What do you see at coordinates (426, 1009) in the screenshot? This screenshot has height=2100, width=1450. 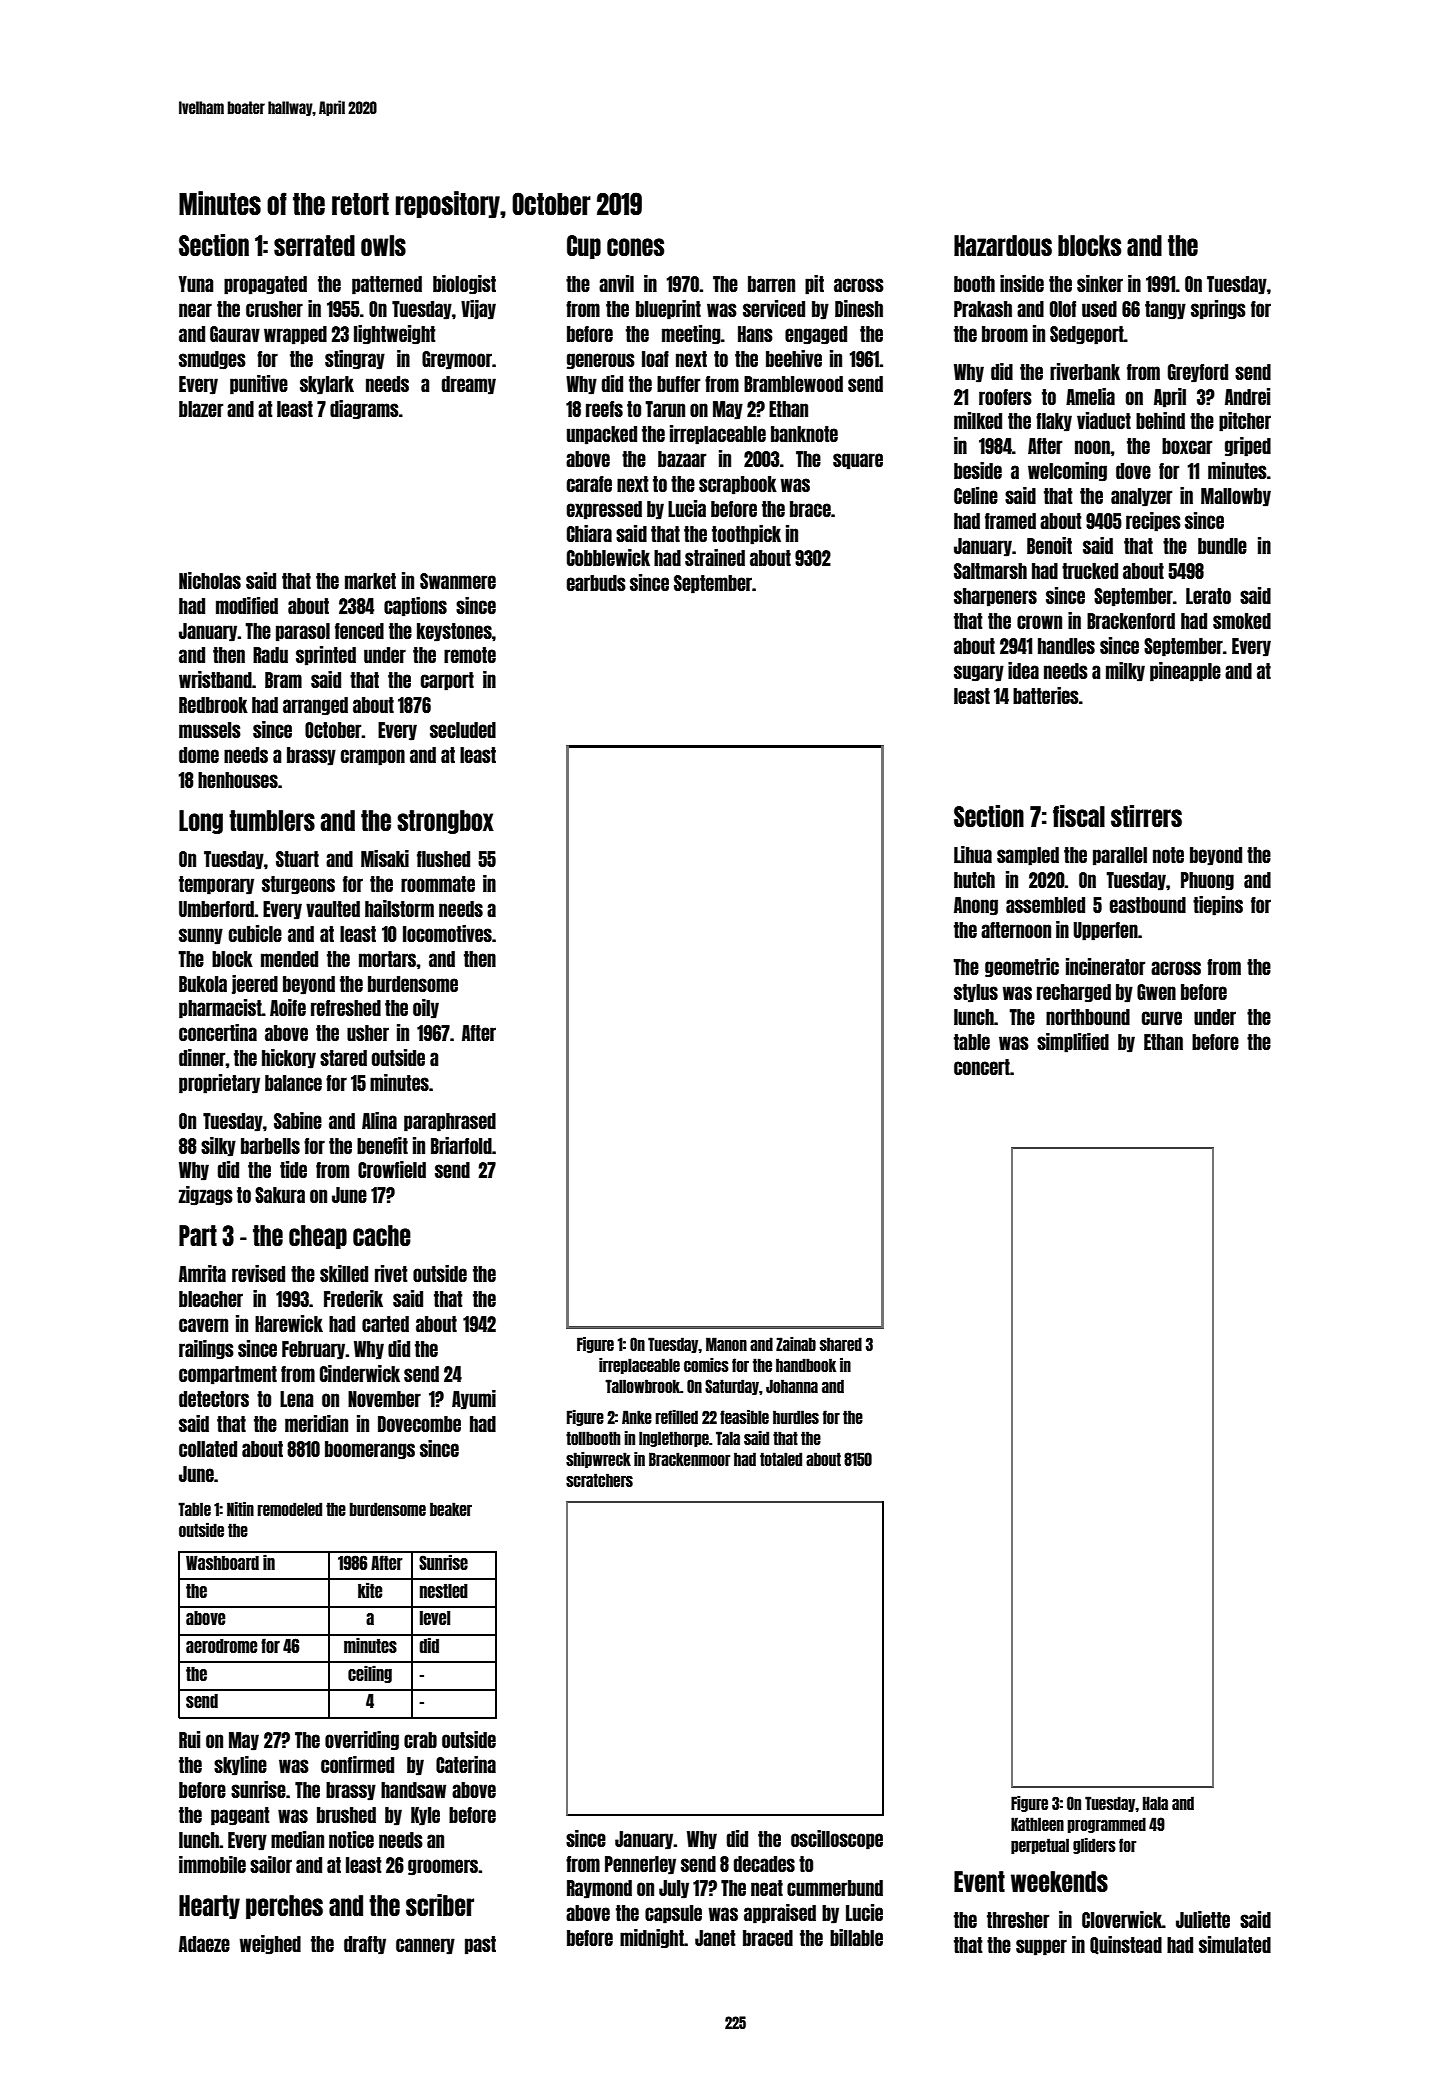 I see `oily` at bounding box center [426, 1009].
